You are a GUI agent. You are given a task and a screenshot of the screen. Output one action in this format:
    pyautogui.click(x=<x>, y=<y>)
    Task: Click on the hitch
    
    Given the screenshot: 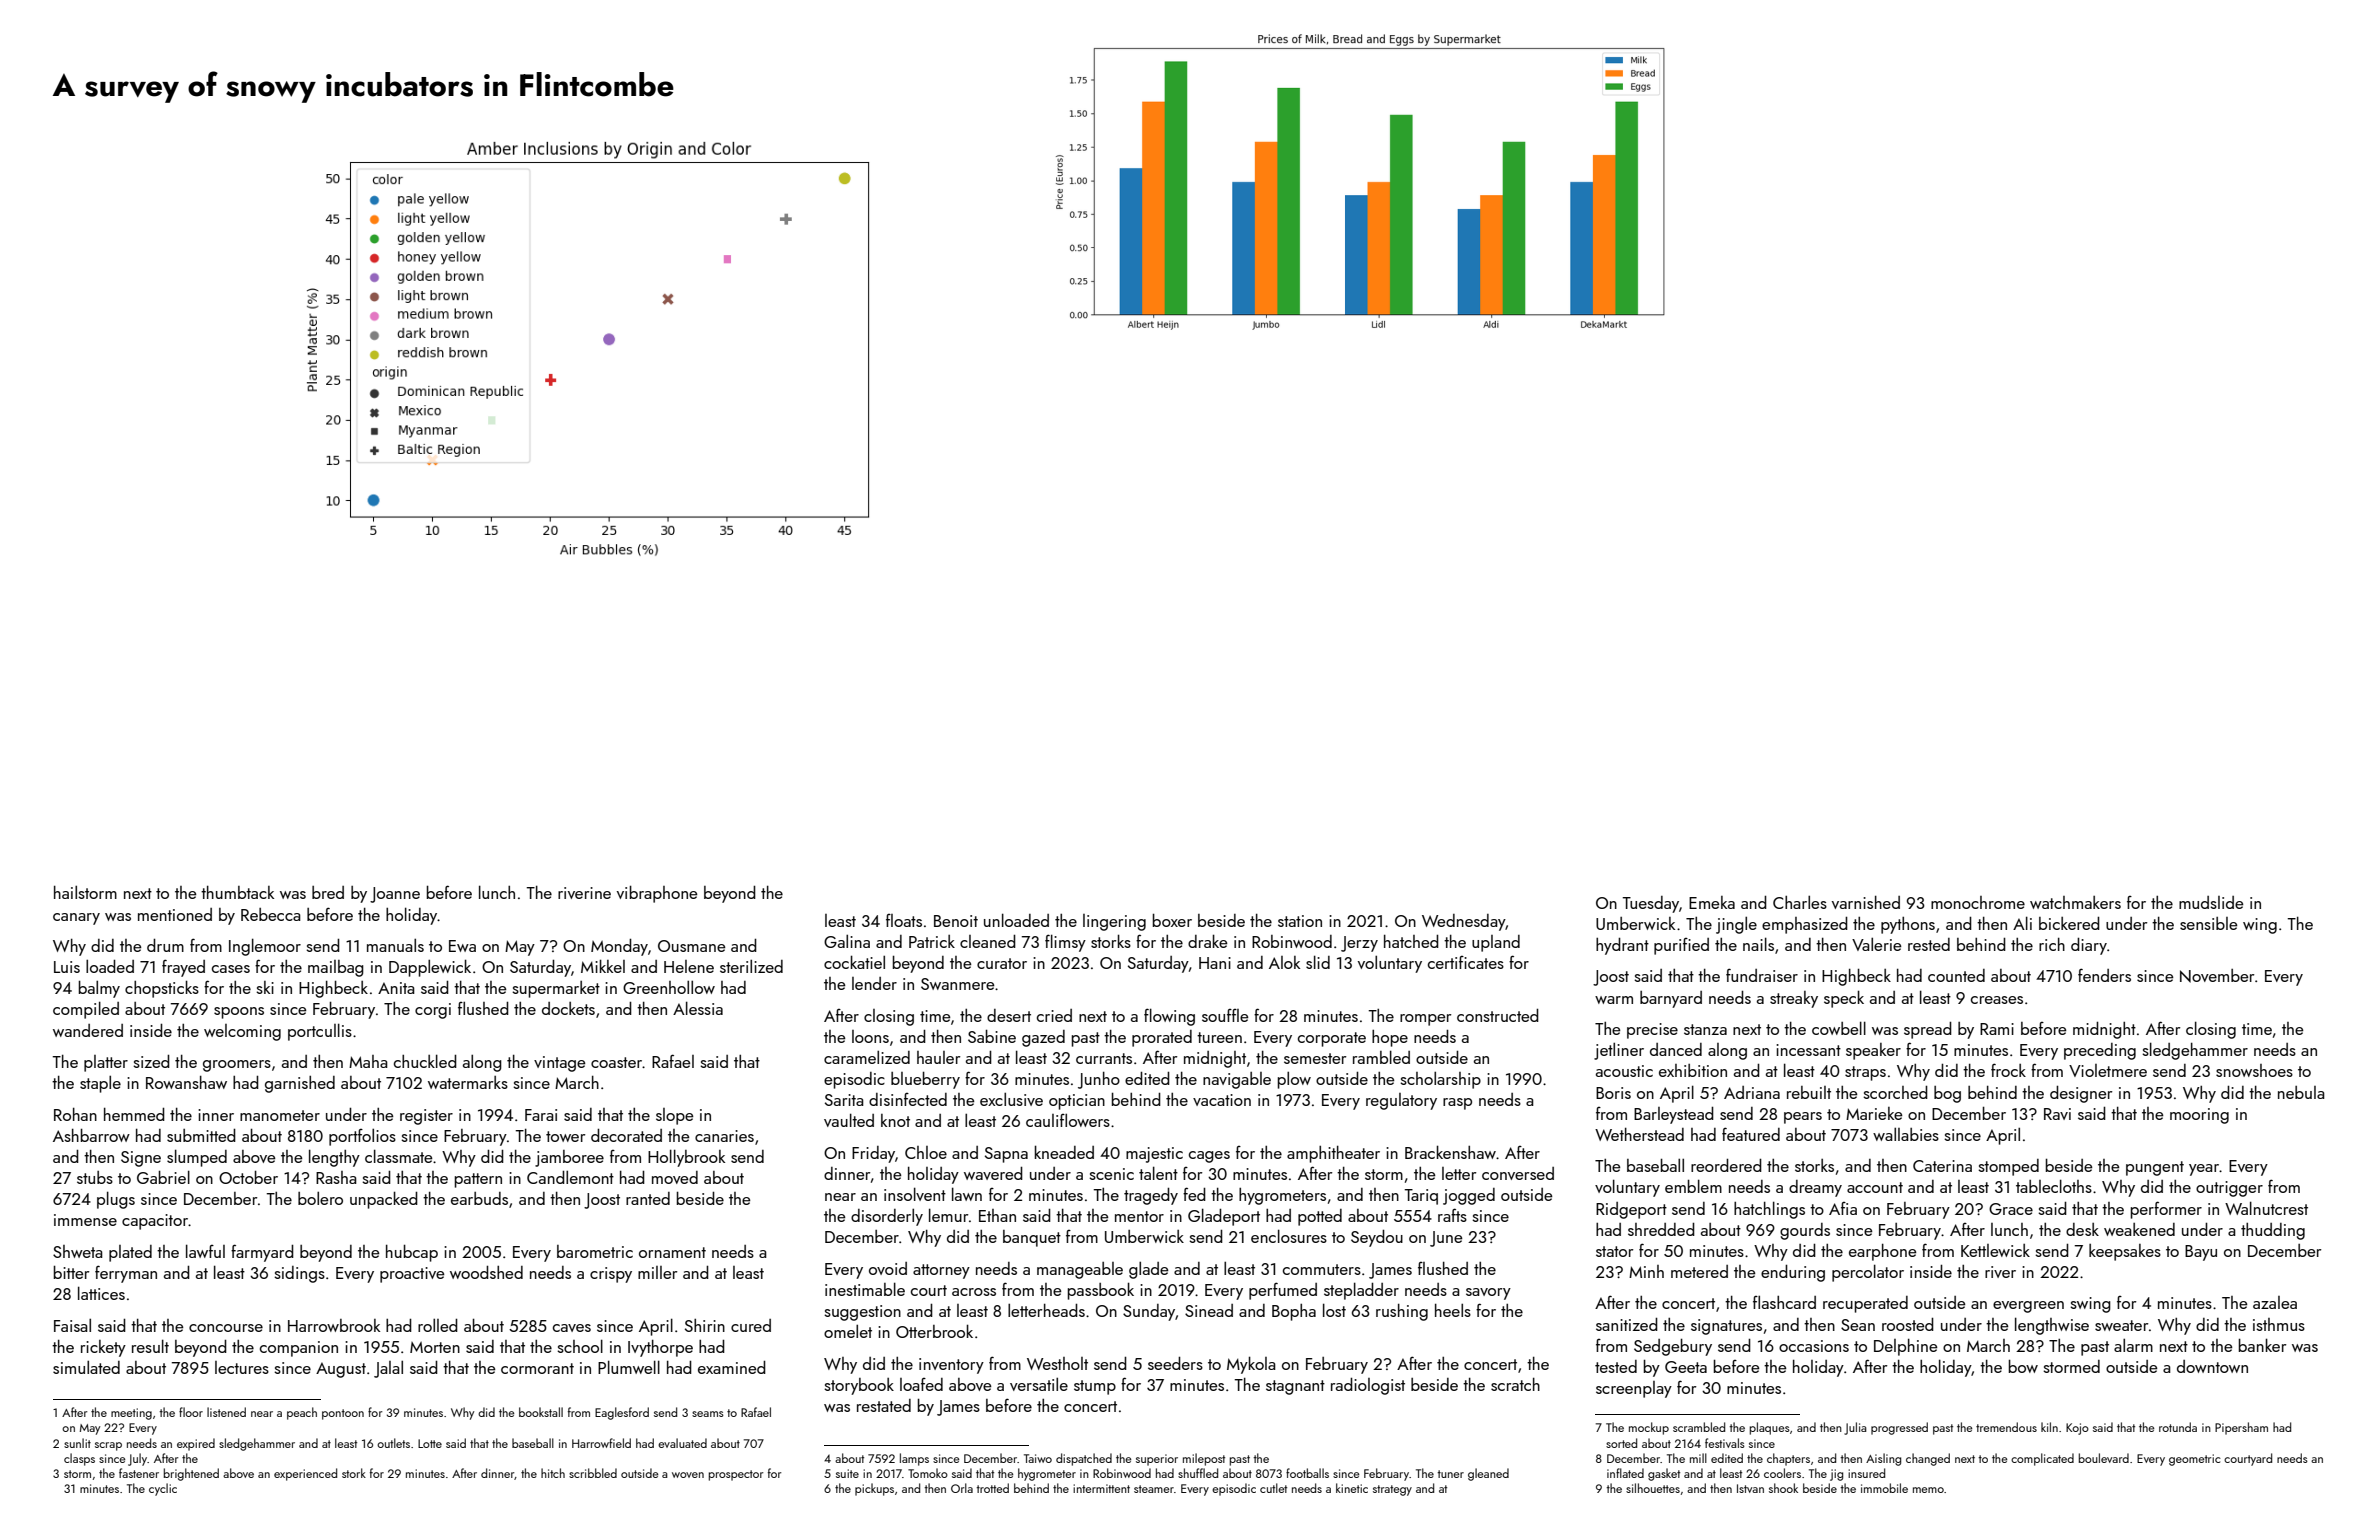 What is the action you would take?
    pyautogui.click(x=553, y=1473)
